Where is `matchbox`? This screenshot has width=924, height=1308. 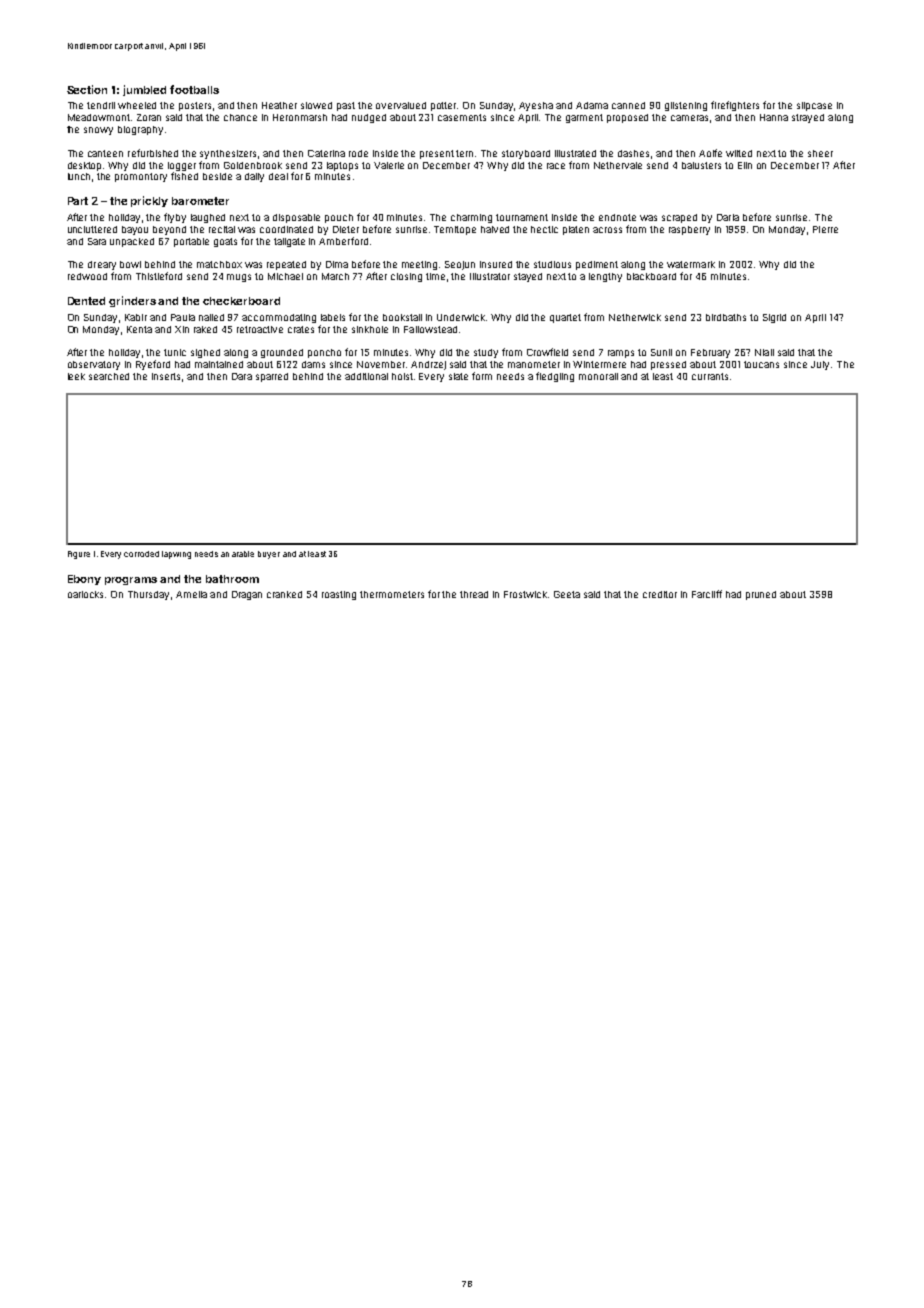 matchbox is located at coordinates (219, 264).
